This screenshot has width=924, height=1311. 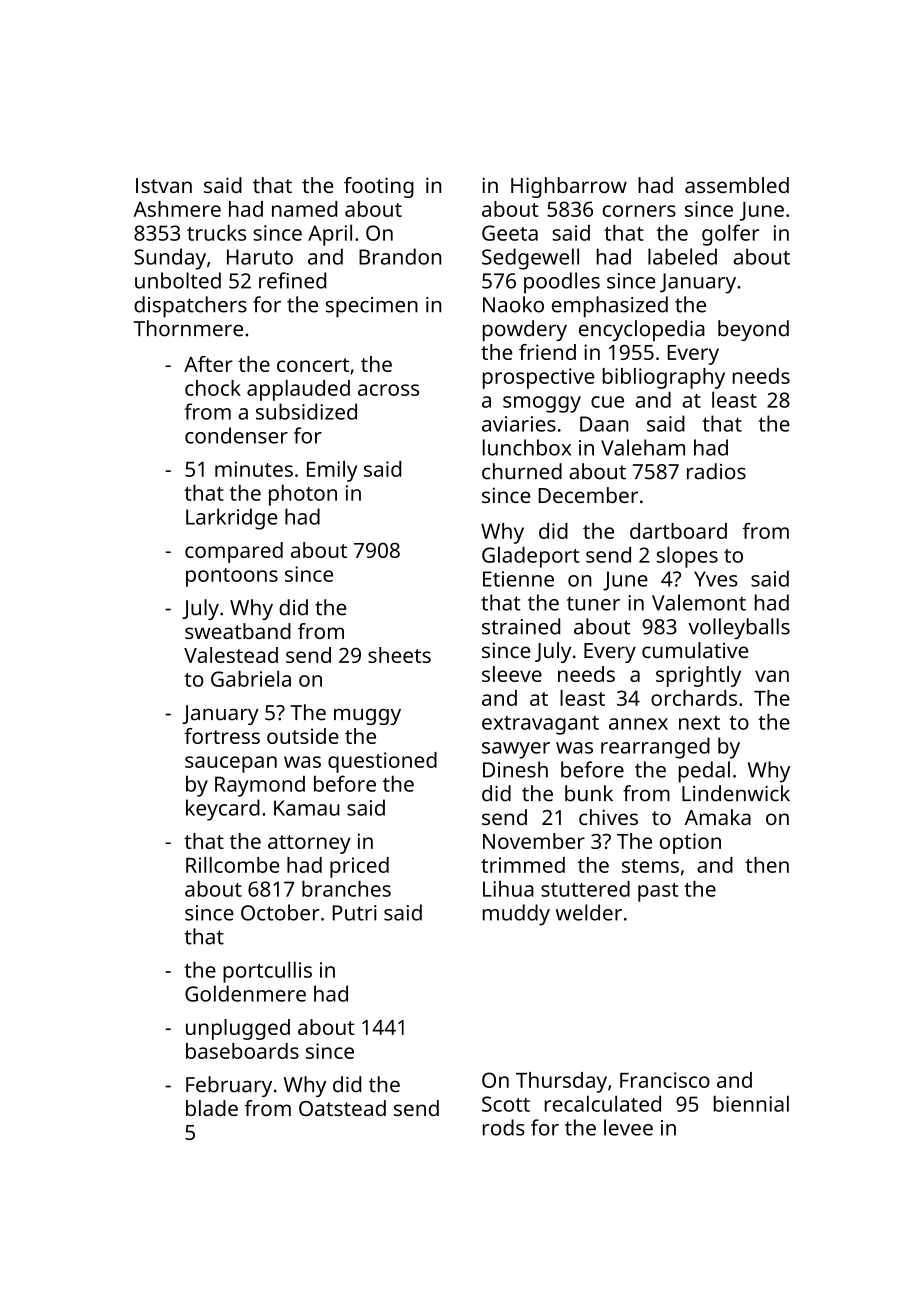 What do you see at coordinates (638, 724) in the screenshot?
I see `annex` at bounding box center [638, 724].
